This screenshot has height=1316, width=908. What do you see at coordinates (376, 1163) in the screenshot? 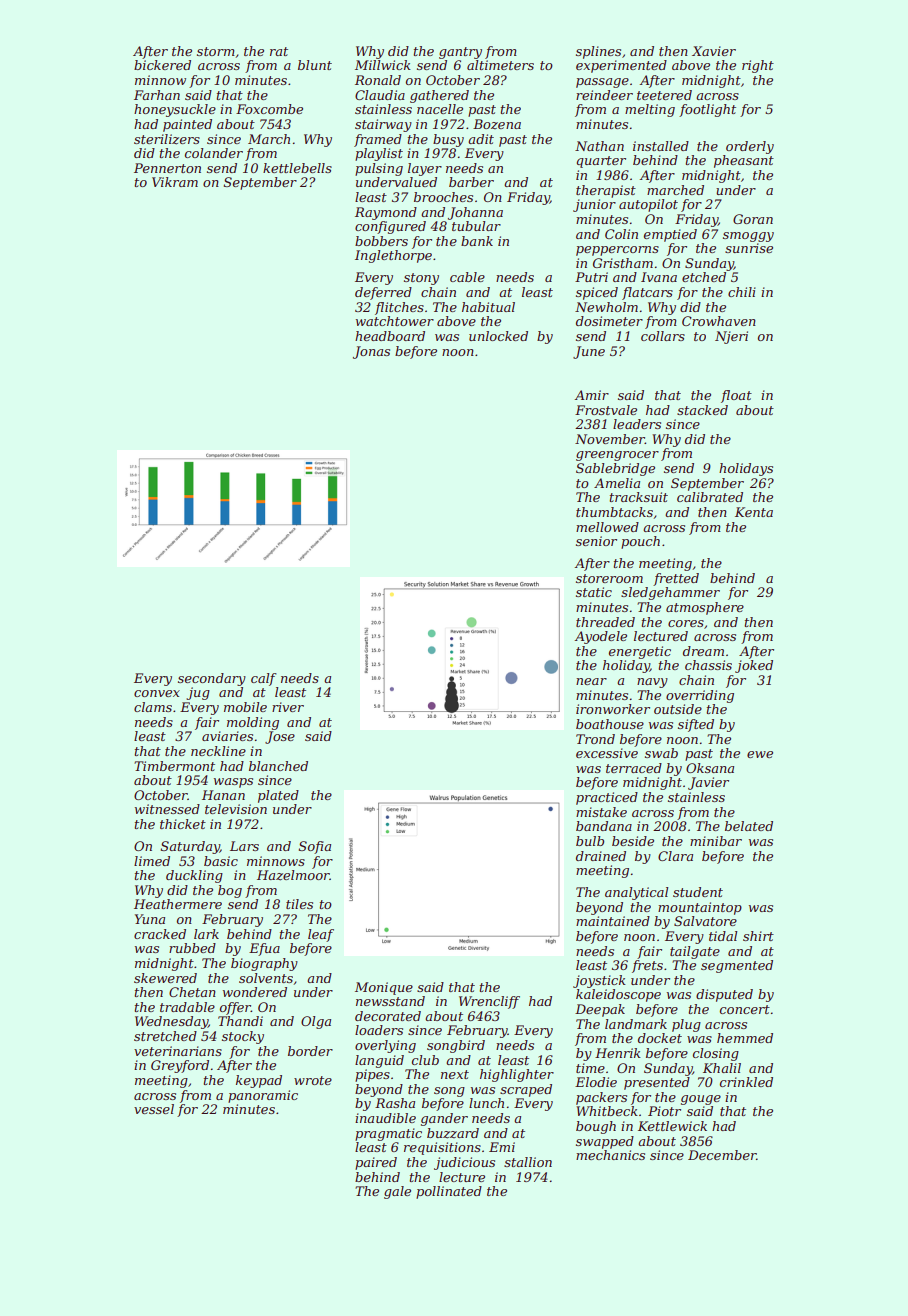
I see `paired` at bounding box center [376, 1163].
